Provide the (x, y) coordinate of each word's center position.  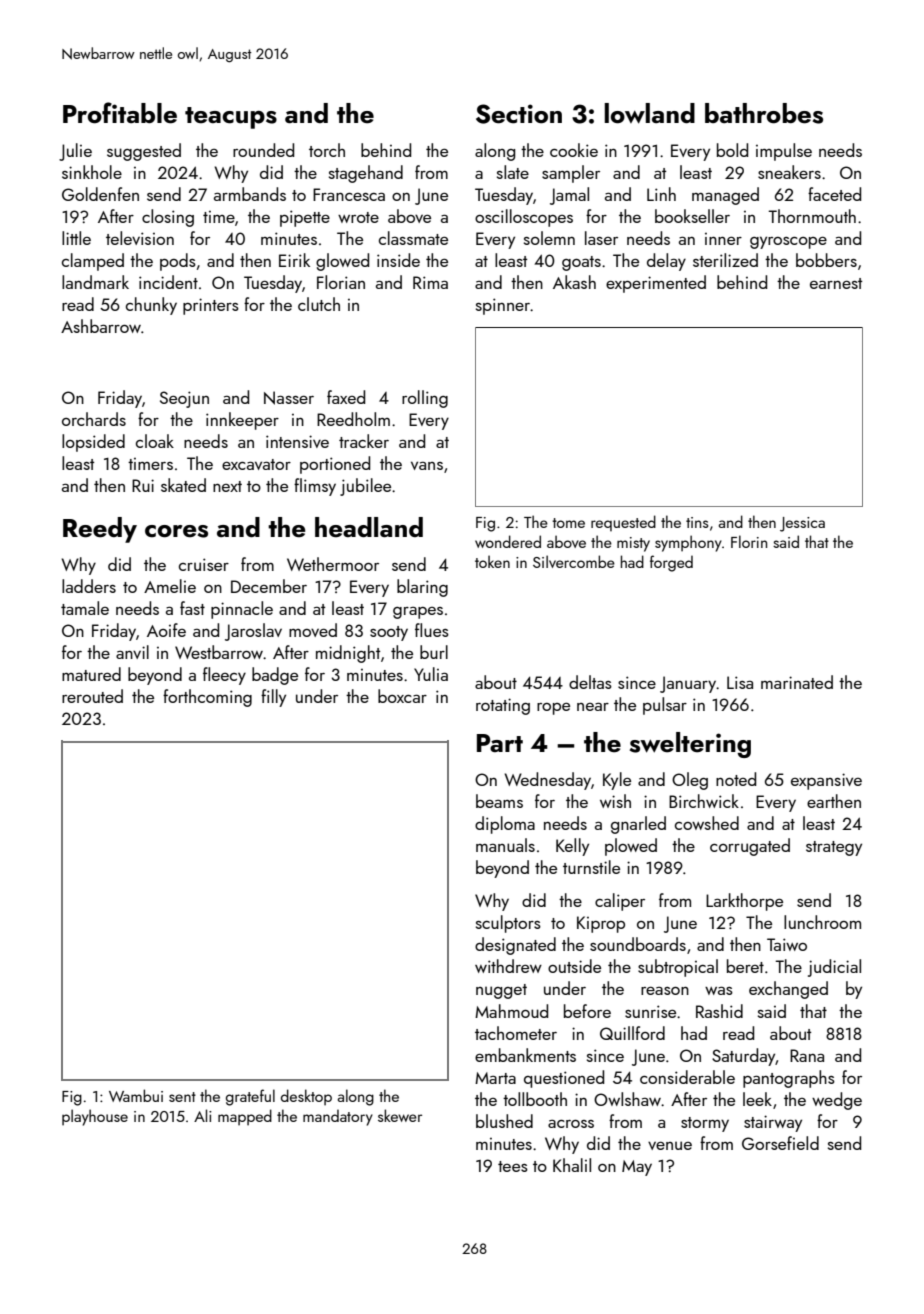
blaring (422, 588)
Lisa (740, 682)
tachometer (516, 1033)
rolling (425, 399)
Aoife (166, 630)
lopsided (93, 443)
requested (623, 523)
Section (519, 114)
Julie (75, 152)
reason (665, 991)
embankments (525, 1055)
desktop (306, 1097)
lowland (649, 113)
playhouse (95, 1117)
